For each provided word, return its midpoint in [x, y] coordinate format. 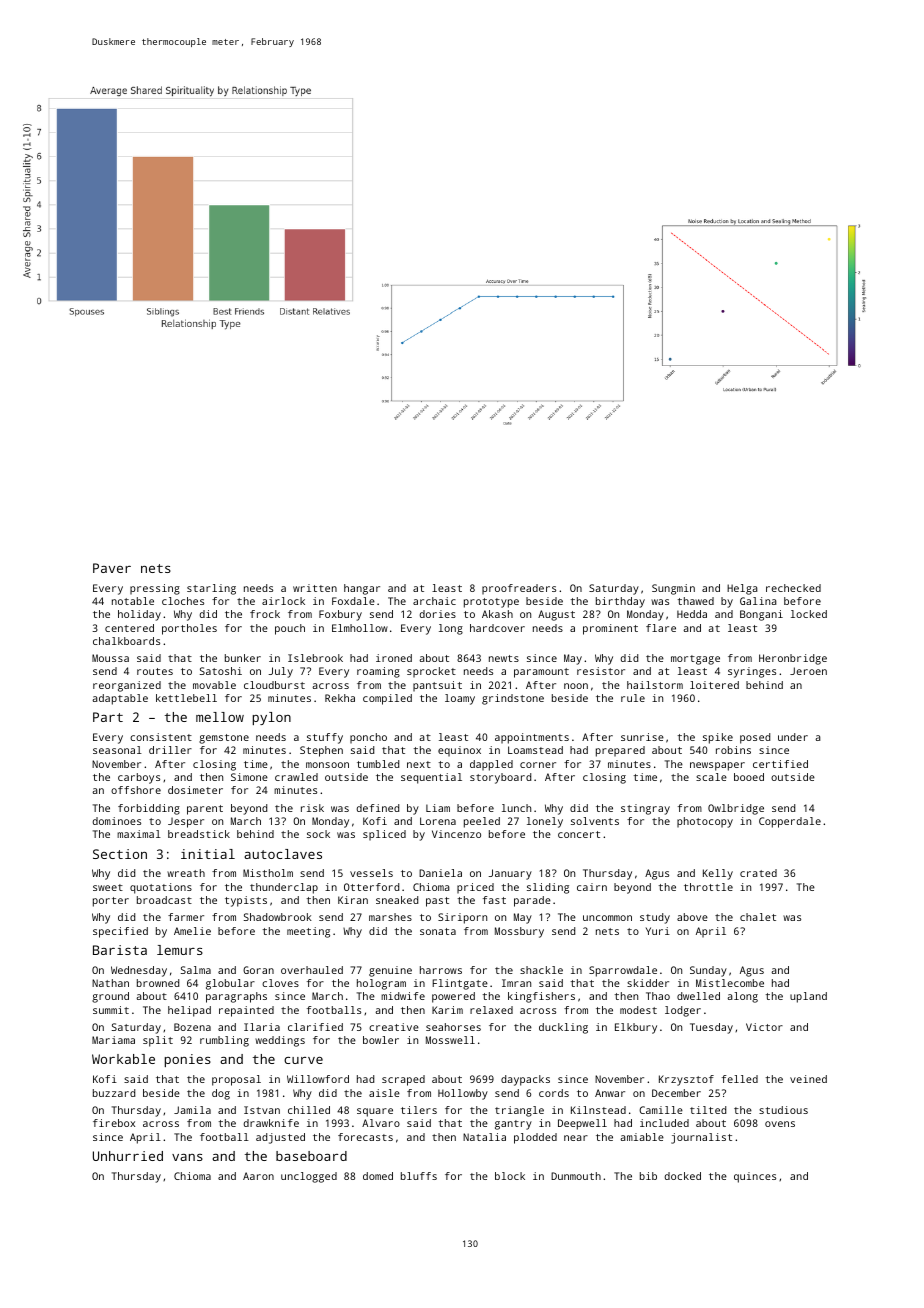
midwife [403, 996]
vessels [371, 873]
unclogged [309, 1177]
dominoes [116, 821]
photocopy [705, 822]
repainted [246, 1011]
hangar [362, 589]
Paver [112, 568]
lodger [683, 1011]
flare [661, 628]
